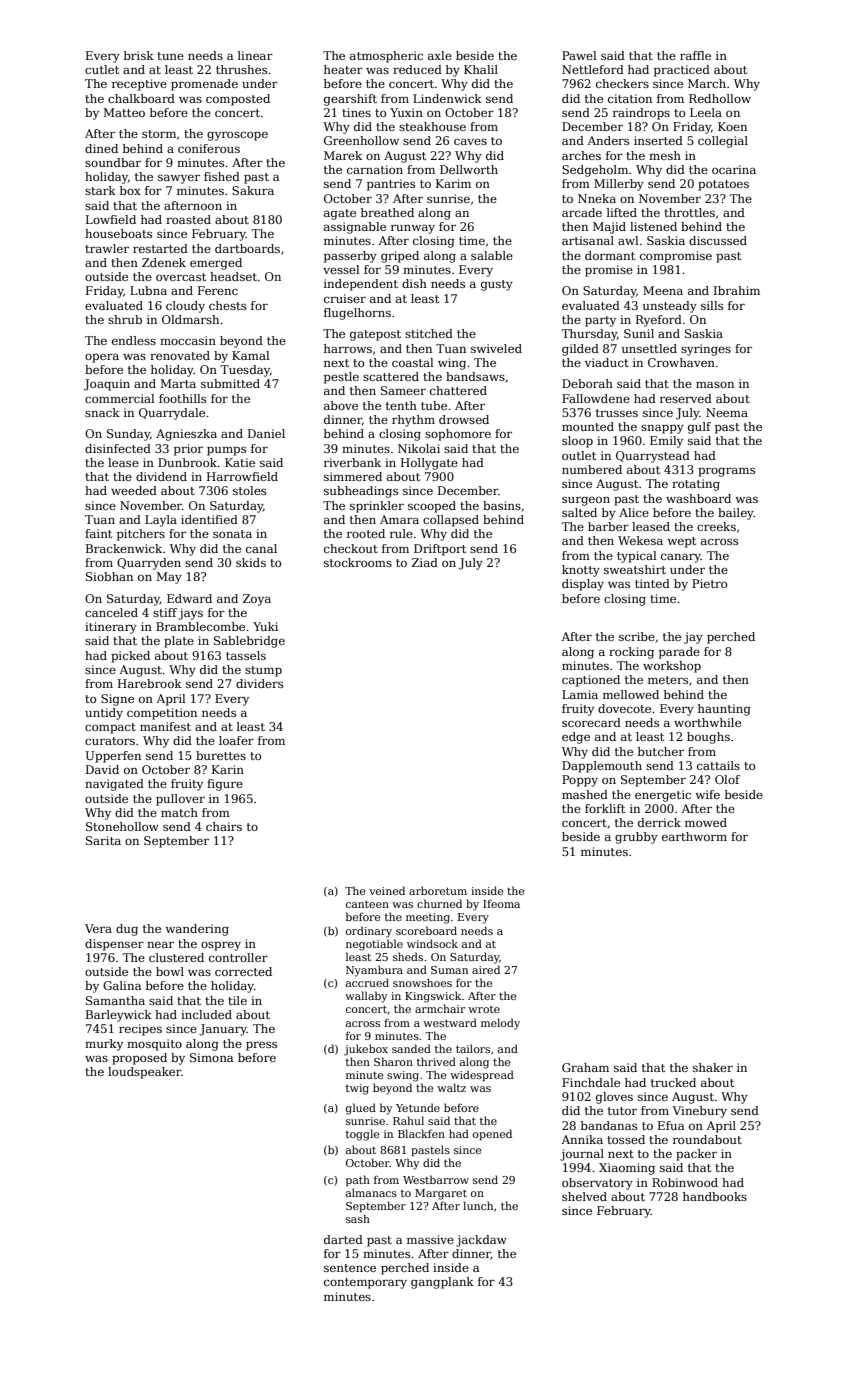 The image size is (849, 1400). What do you see at coordinates (707, 83) in the page?
I see `March` at bounding box center [707, 83].
